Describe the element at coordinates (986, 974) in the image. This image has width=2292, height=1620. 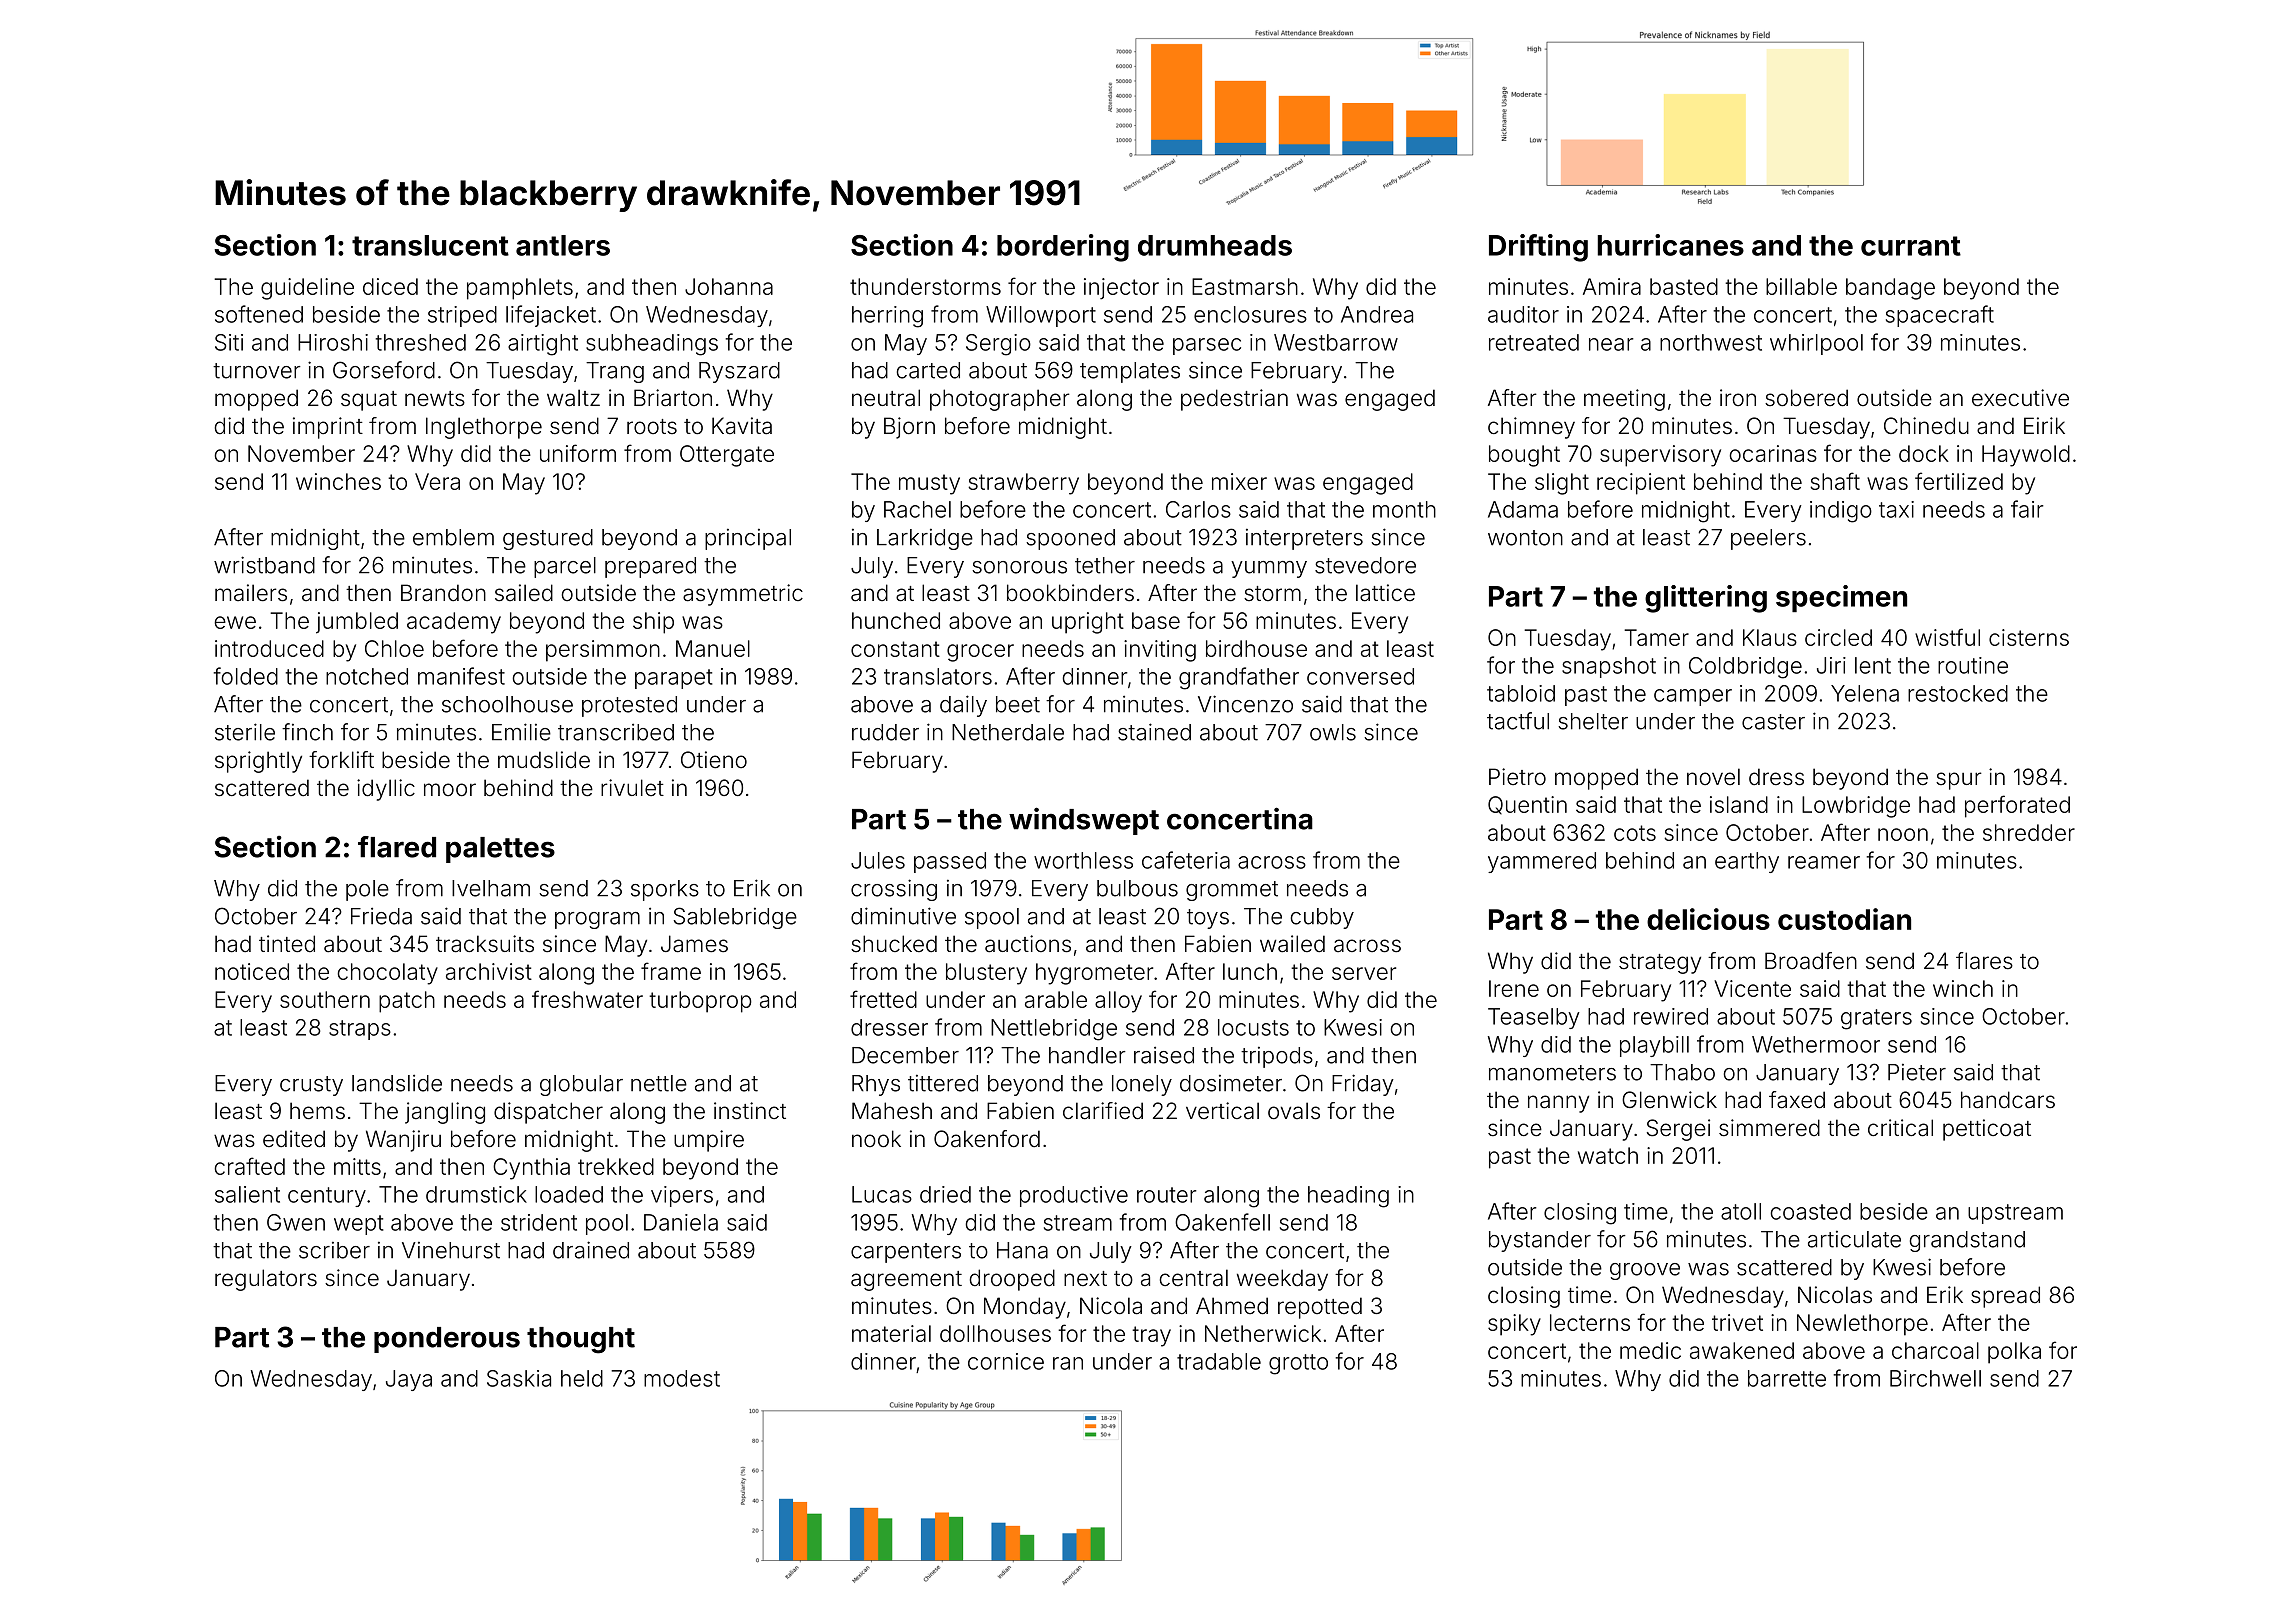
I see `blustery` at that location.
